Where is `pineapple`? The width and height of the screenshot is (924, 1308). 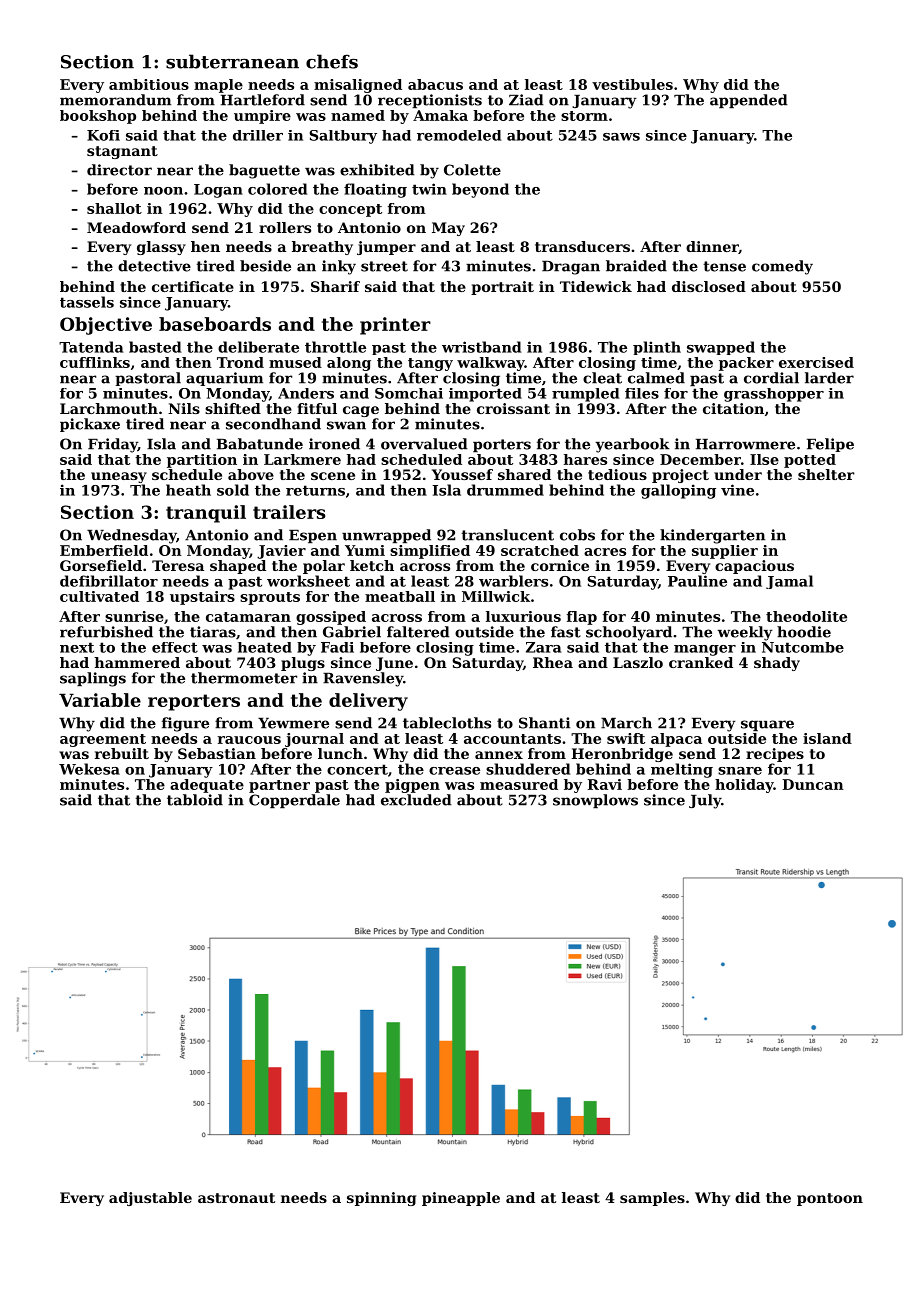
pineapple is located at coordinates (461, 1199).
